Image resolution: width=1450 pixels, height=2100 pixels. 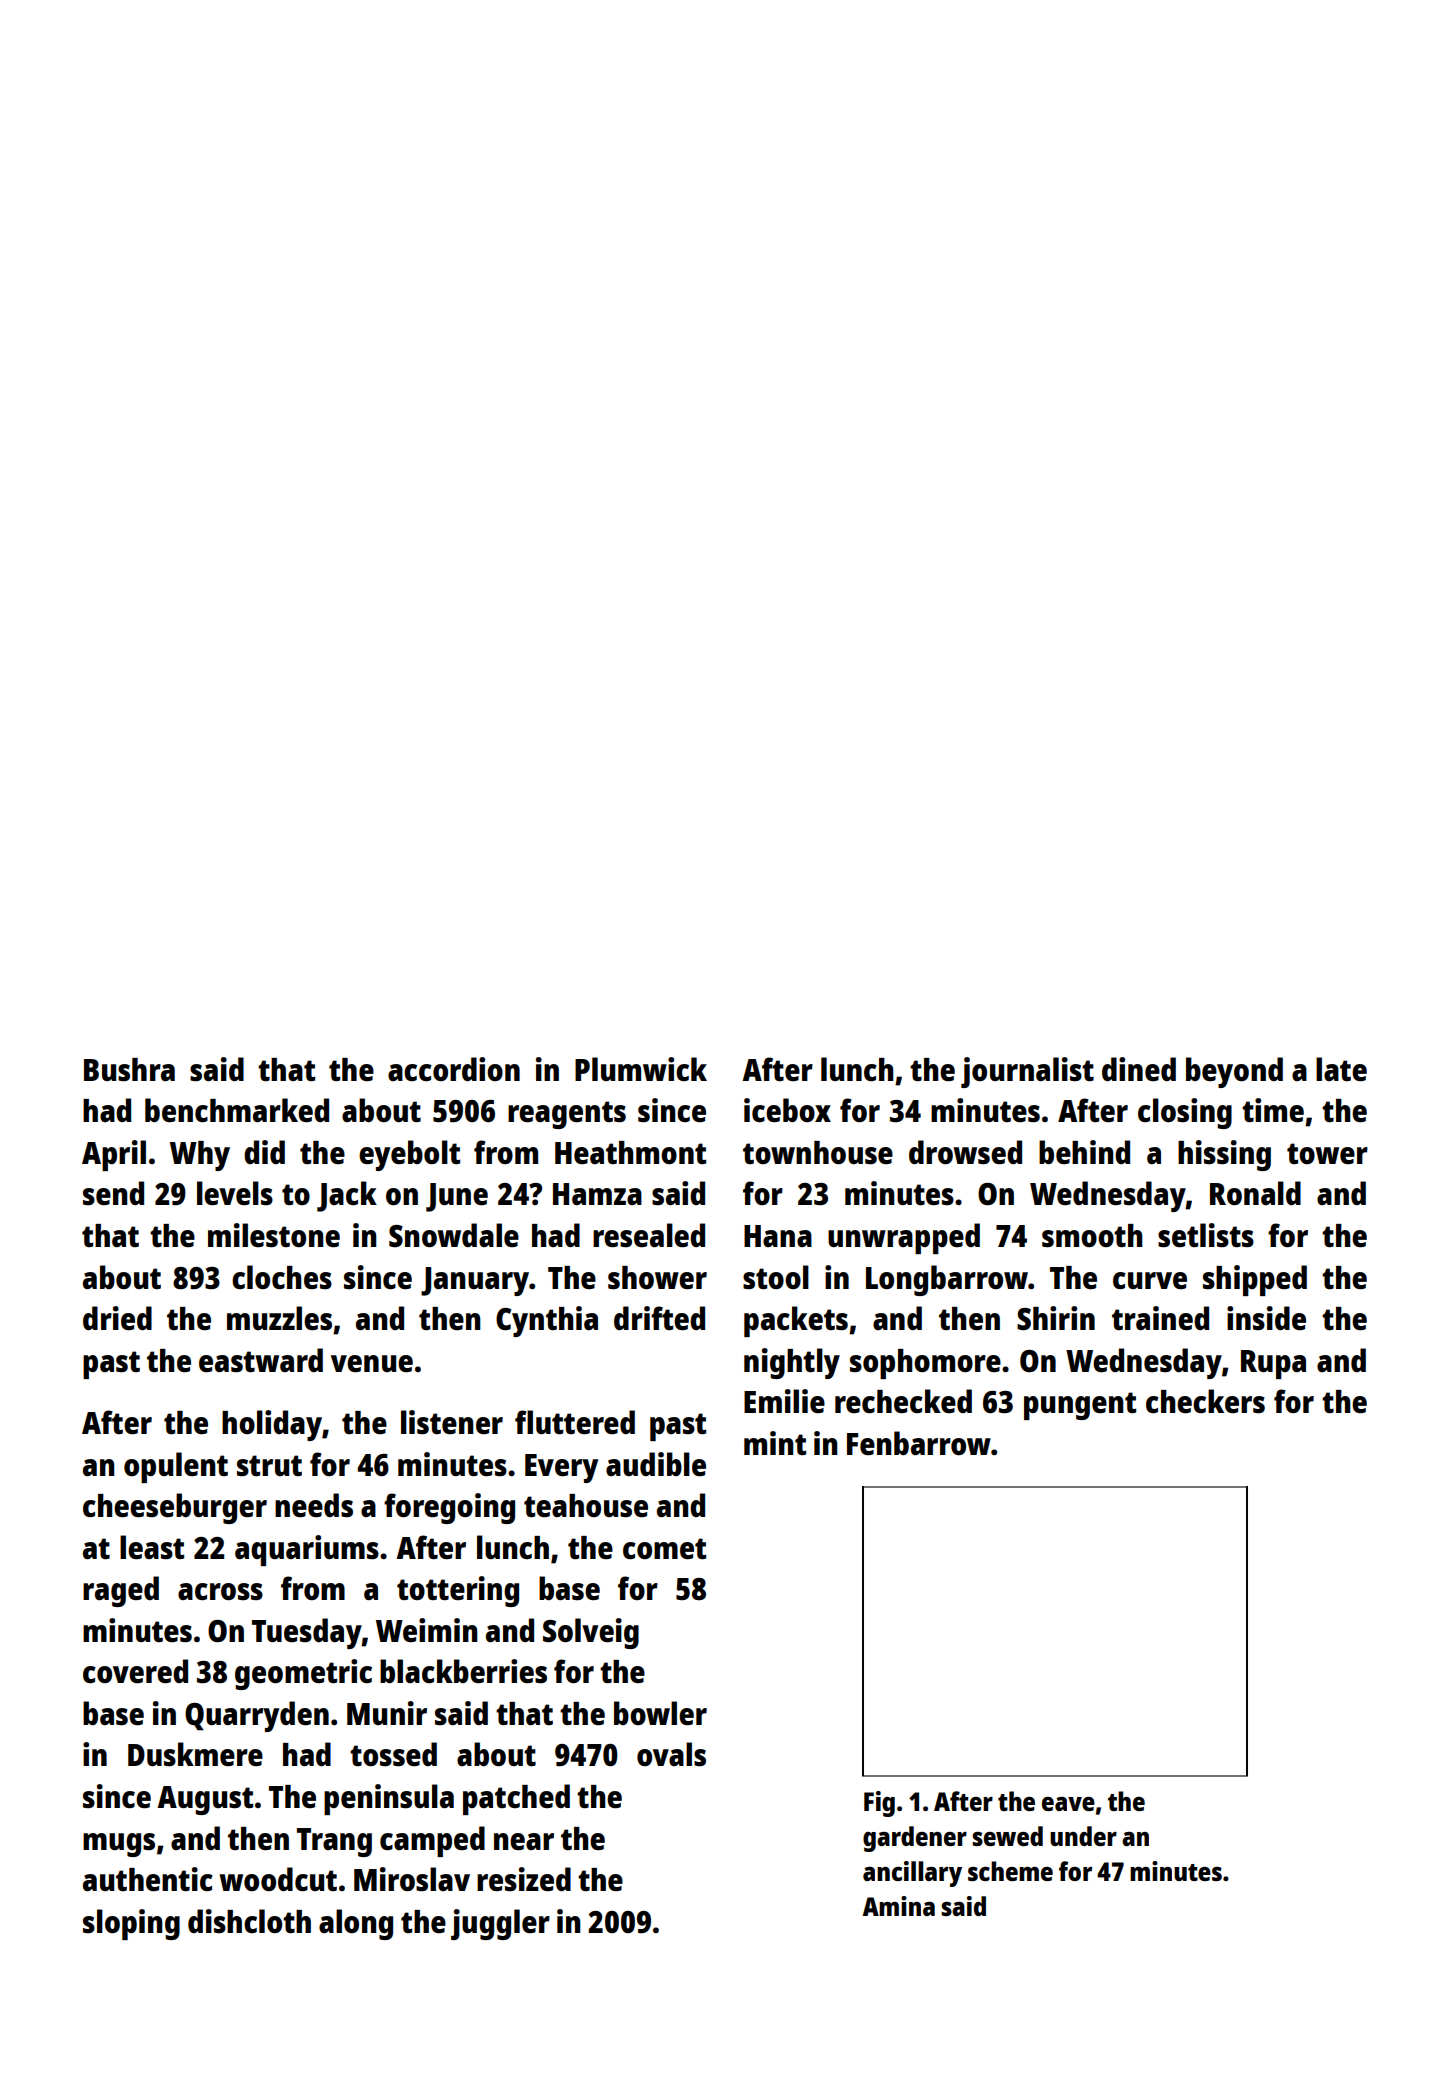 I want to click on audible, so click(x=656, y=1464).
